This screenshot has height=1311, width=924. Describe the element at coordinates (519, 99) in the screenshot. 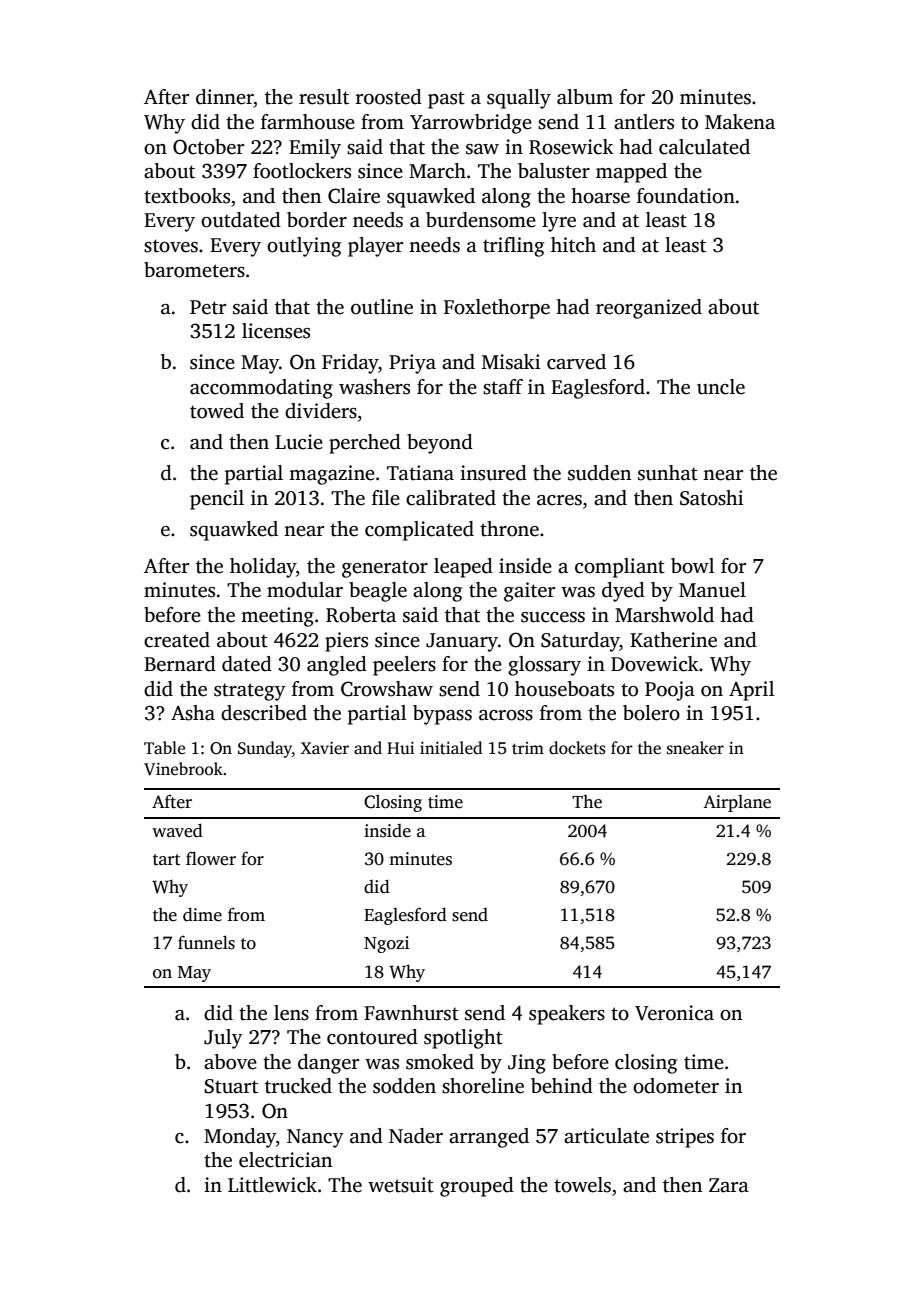

I see `squally` at that location.
